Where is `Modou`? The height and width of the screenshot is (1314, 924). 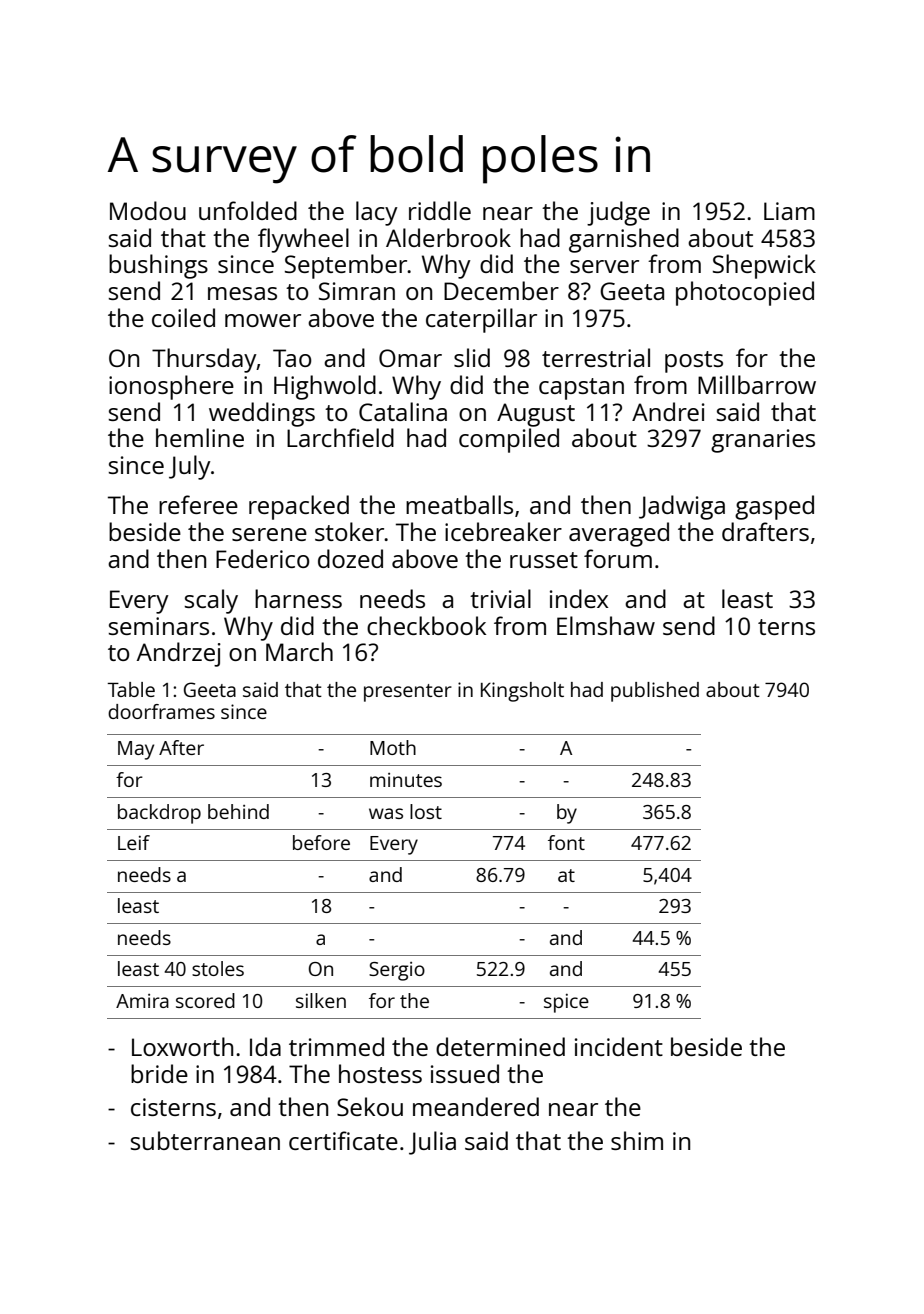
Modou is located at coordinates (148, 210).
